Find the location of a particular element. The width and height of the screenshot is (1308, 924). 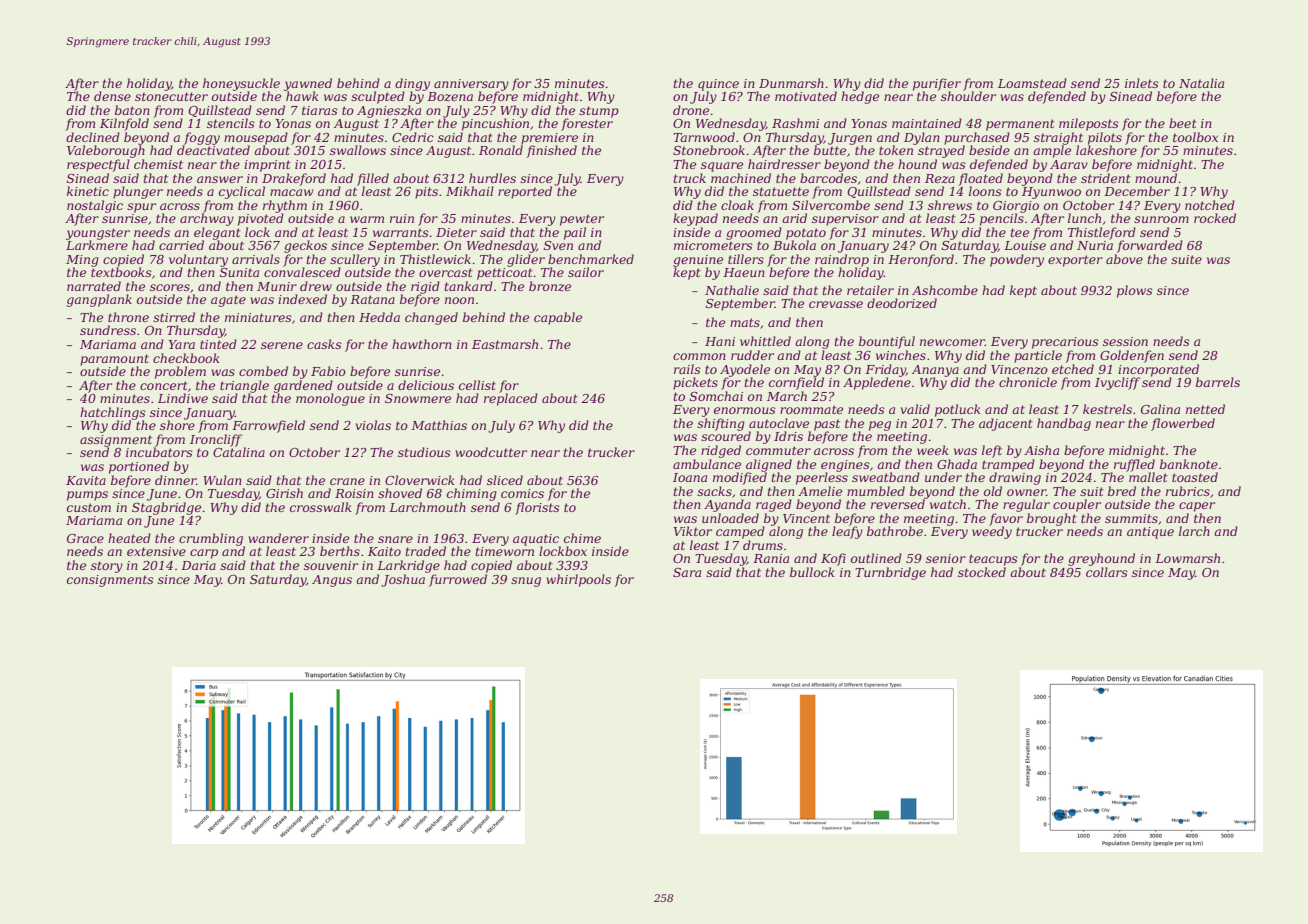

extensive is located at coordinates (156, 551).
